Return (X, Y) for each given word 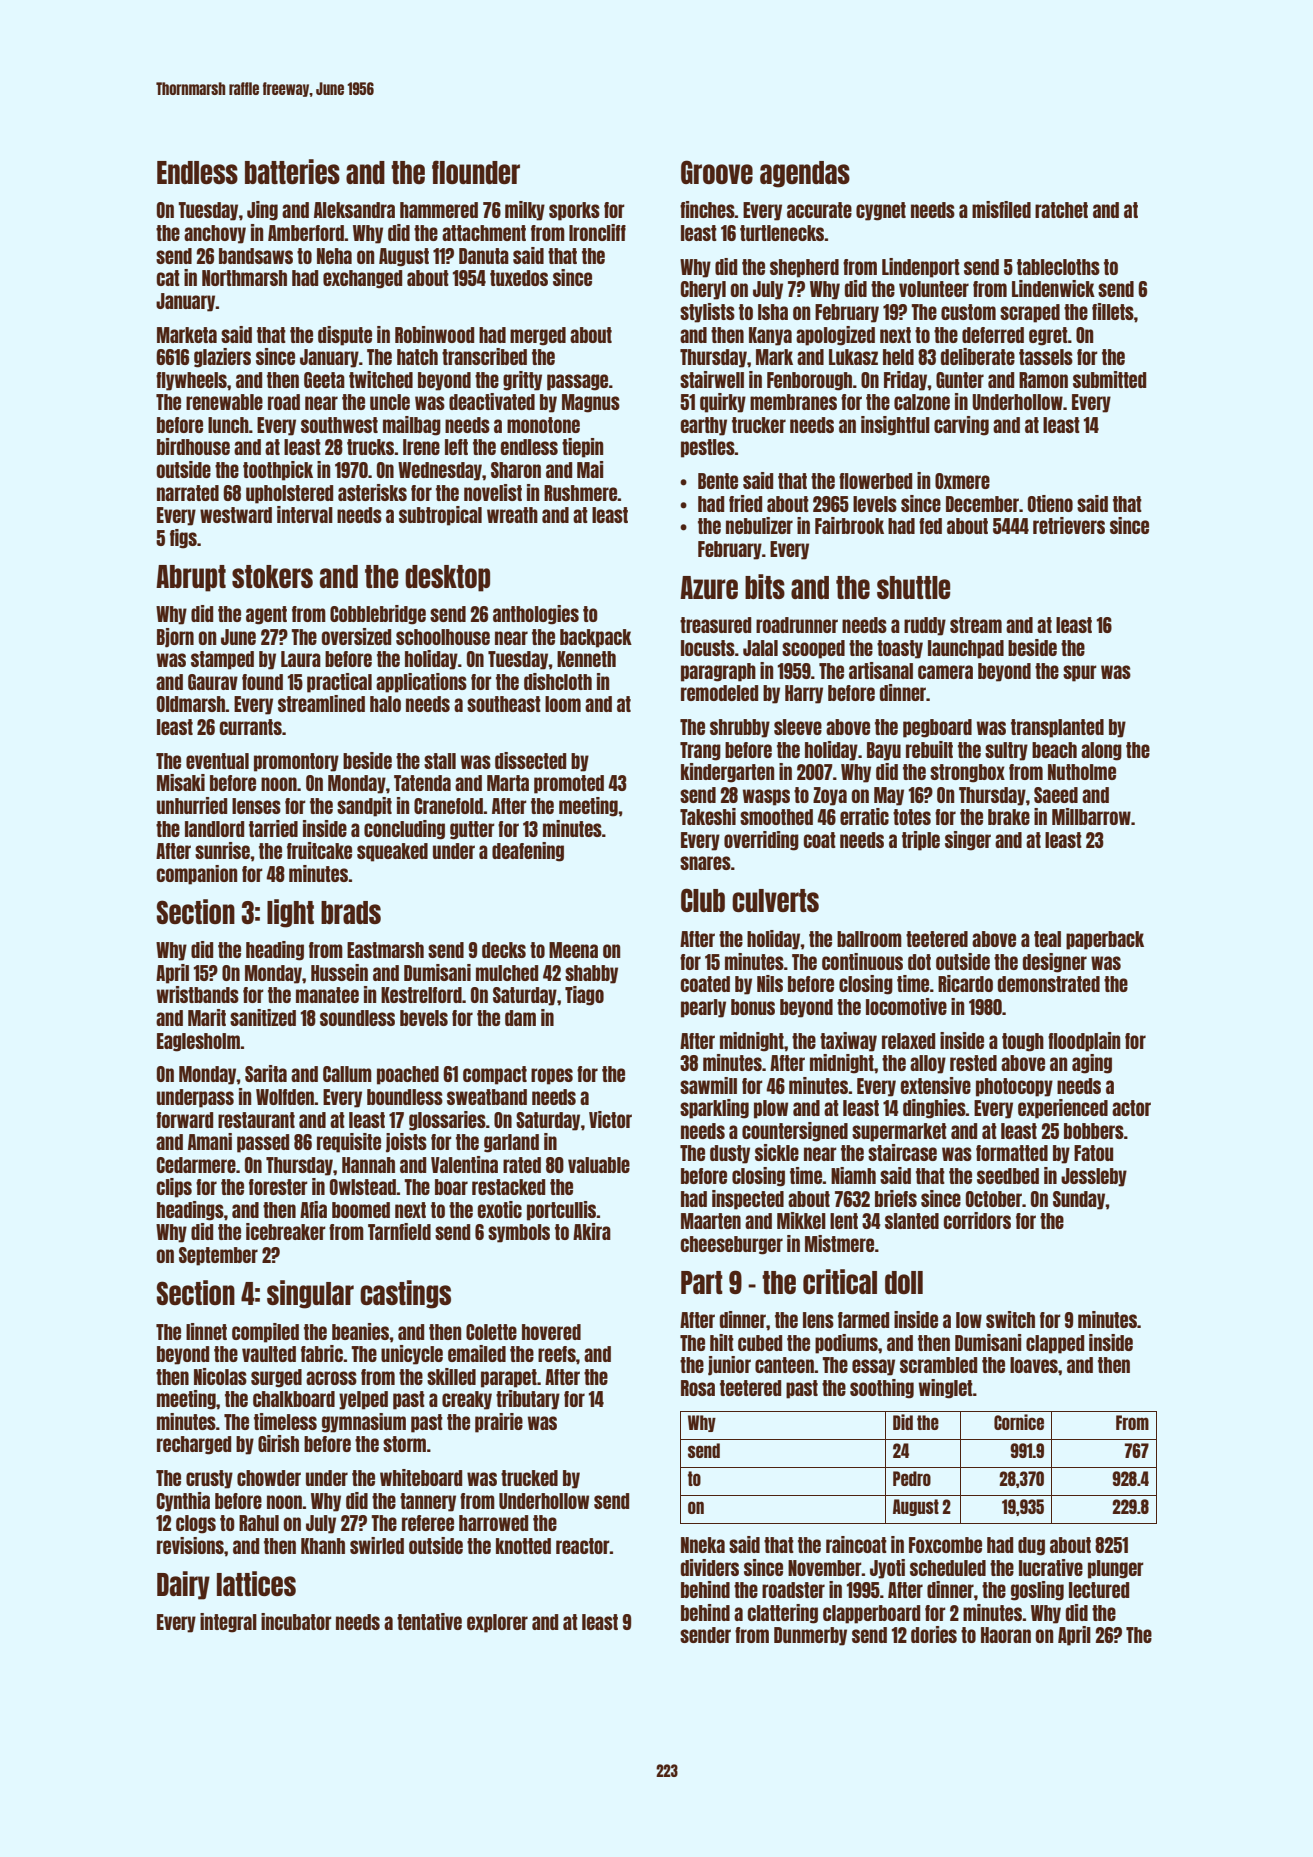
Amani (210, 1141)
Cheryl (703, 290)
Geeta (324, 380)
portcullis (561, 1211)
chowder (269, 1478)
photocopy (1014, 1087)
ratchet (1061, 210)
